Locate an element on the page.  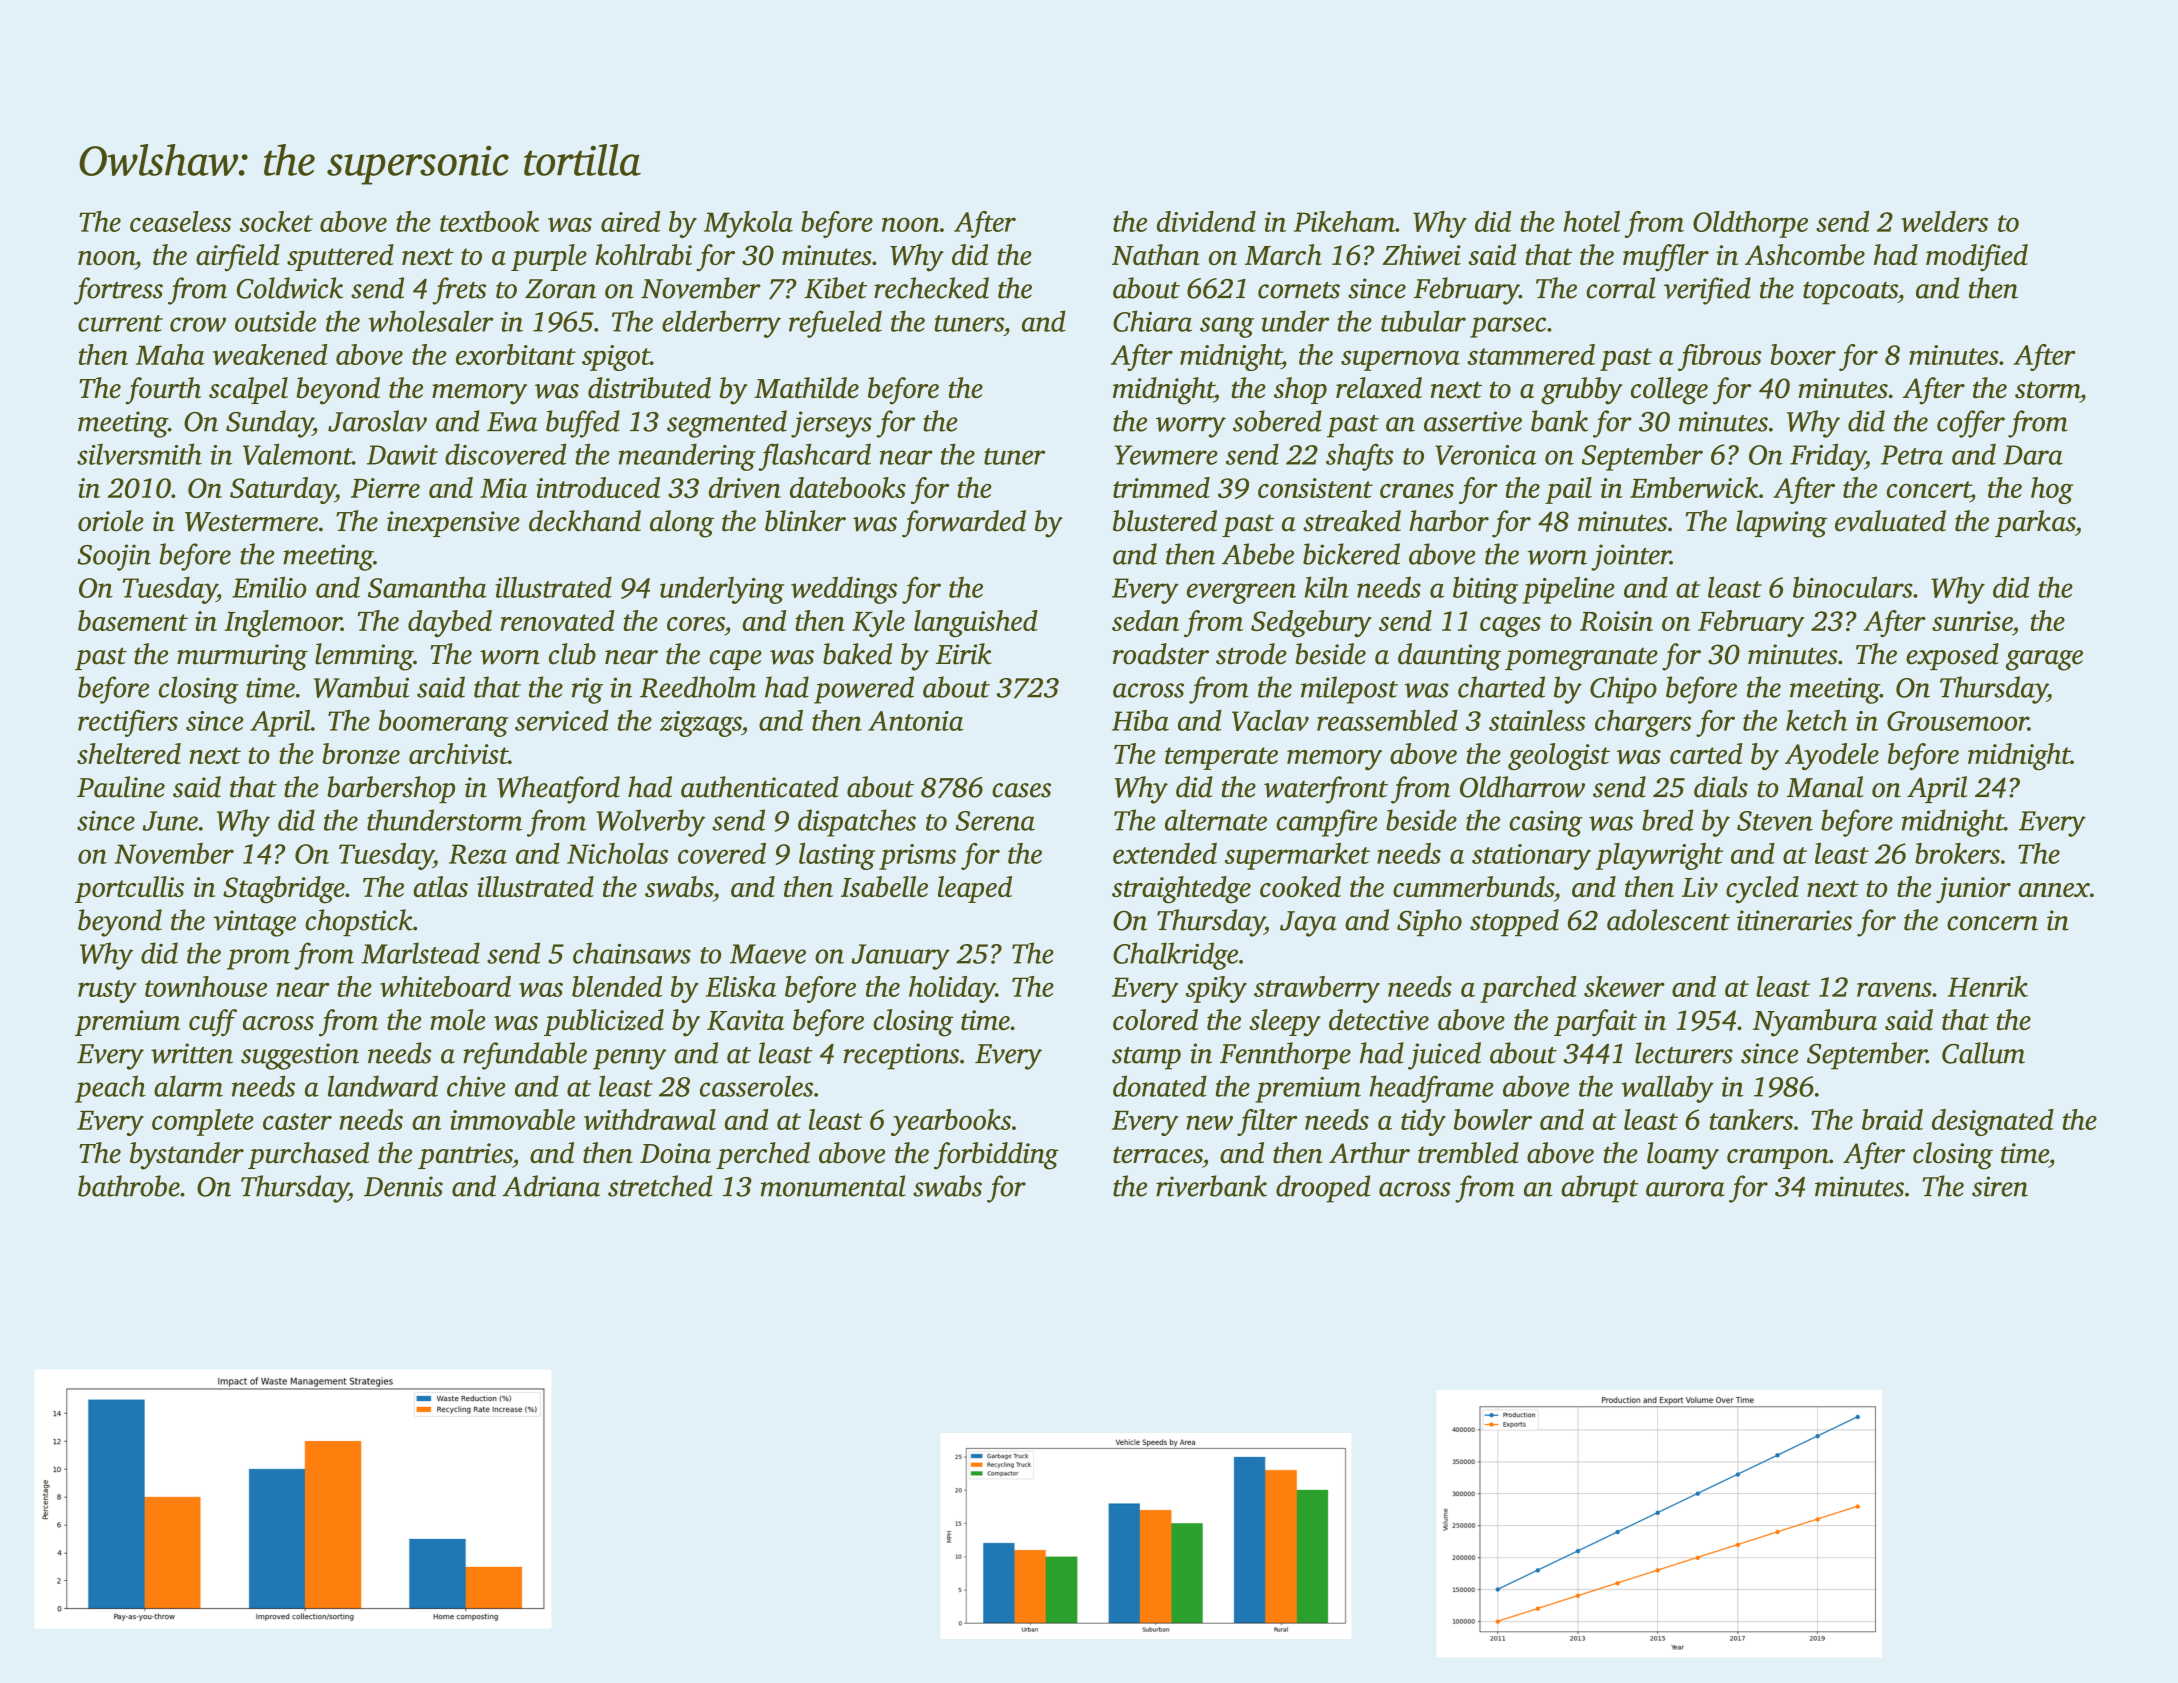
Dennis is located at coordinates (403, 1186).
